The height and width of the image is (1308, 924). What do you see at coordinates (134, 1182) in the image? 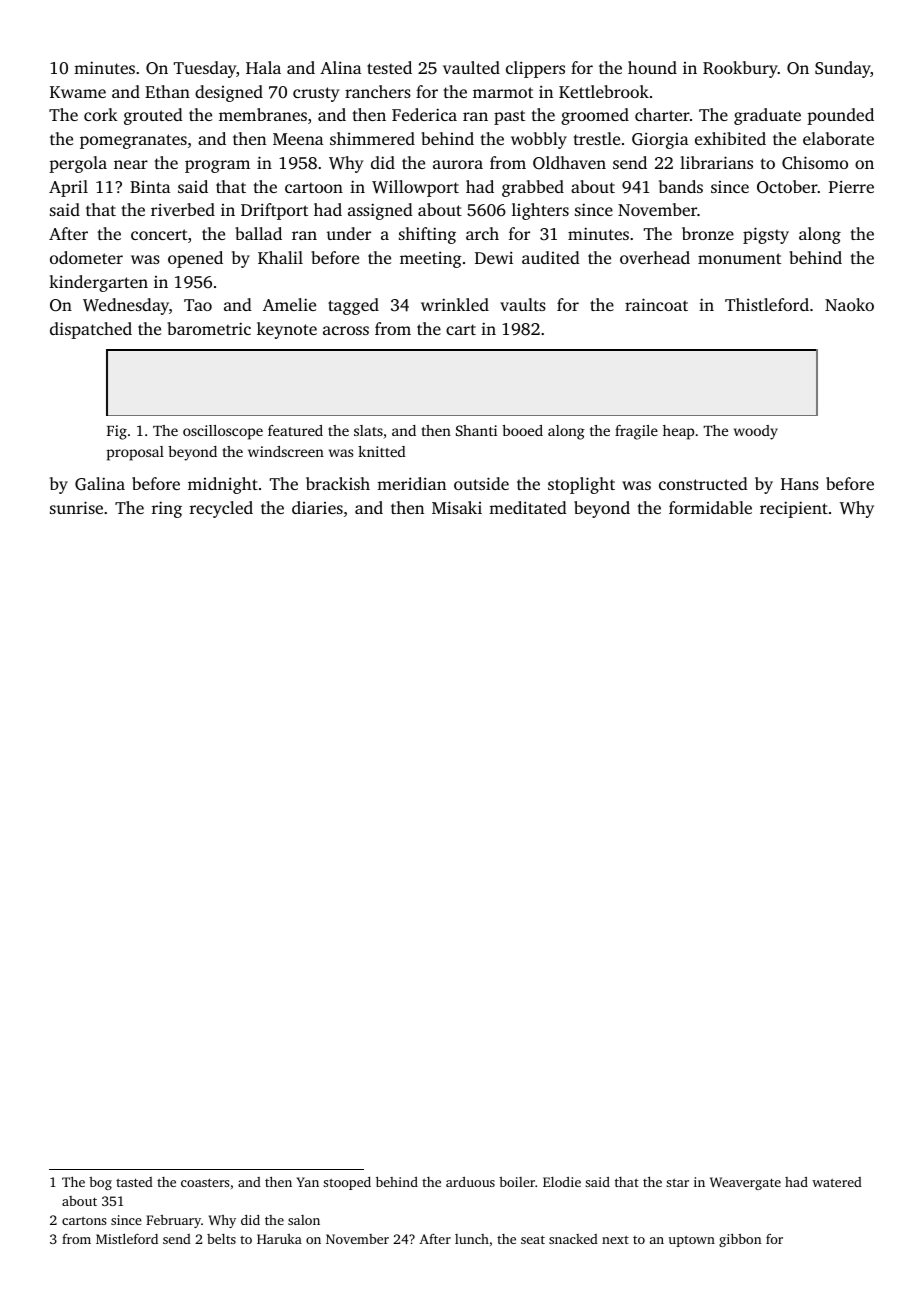
I see `tasted` at bounding box center [134, 1182].
